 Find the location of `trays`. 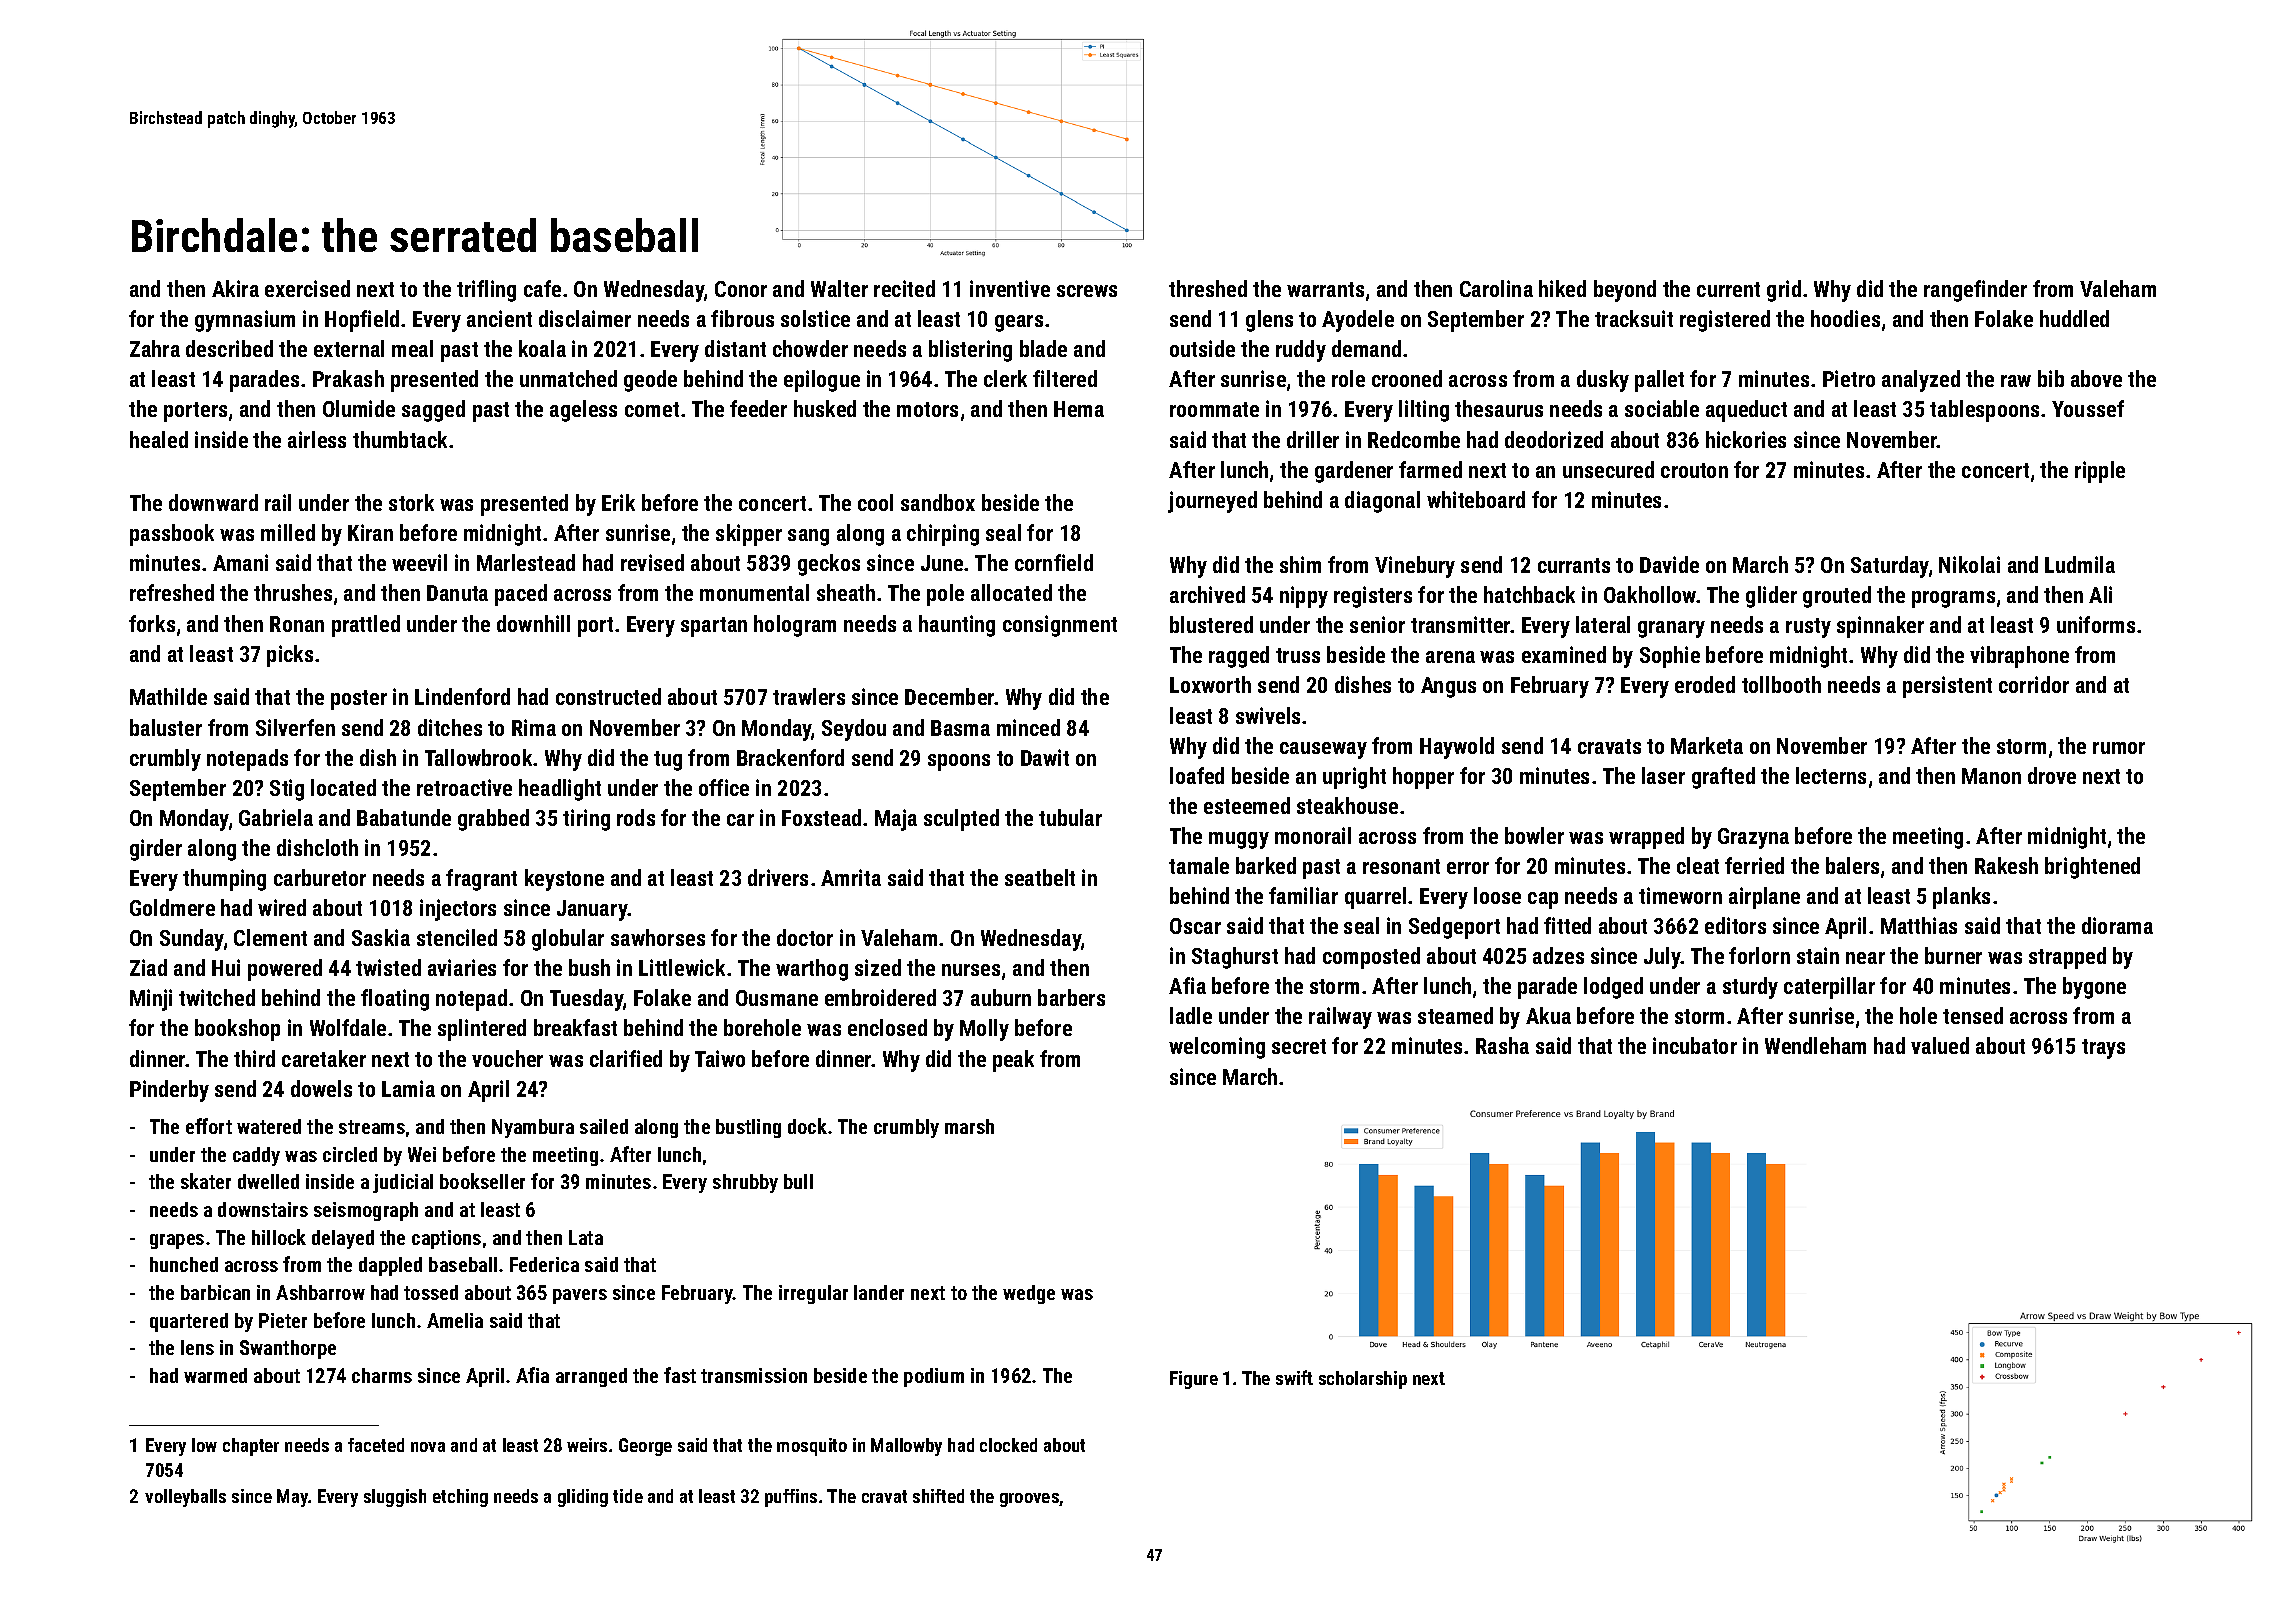

trays is located at coordinates (2103, 1049).
